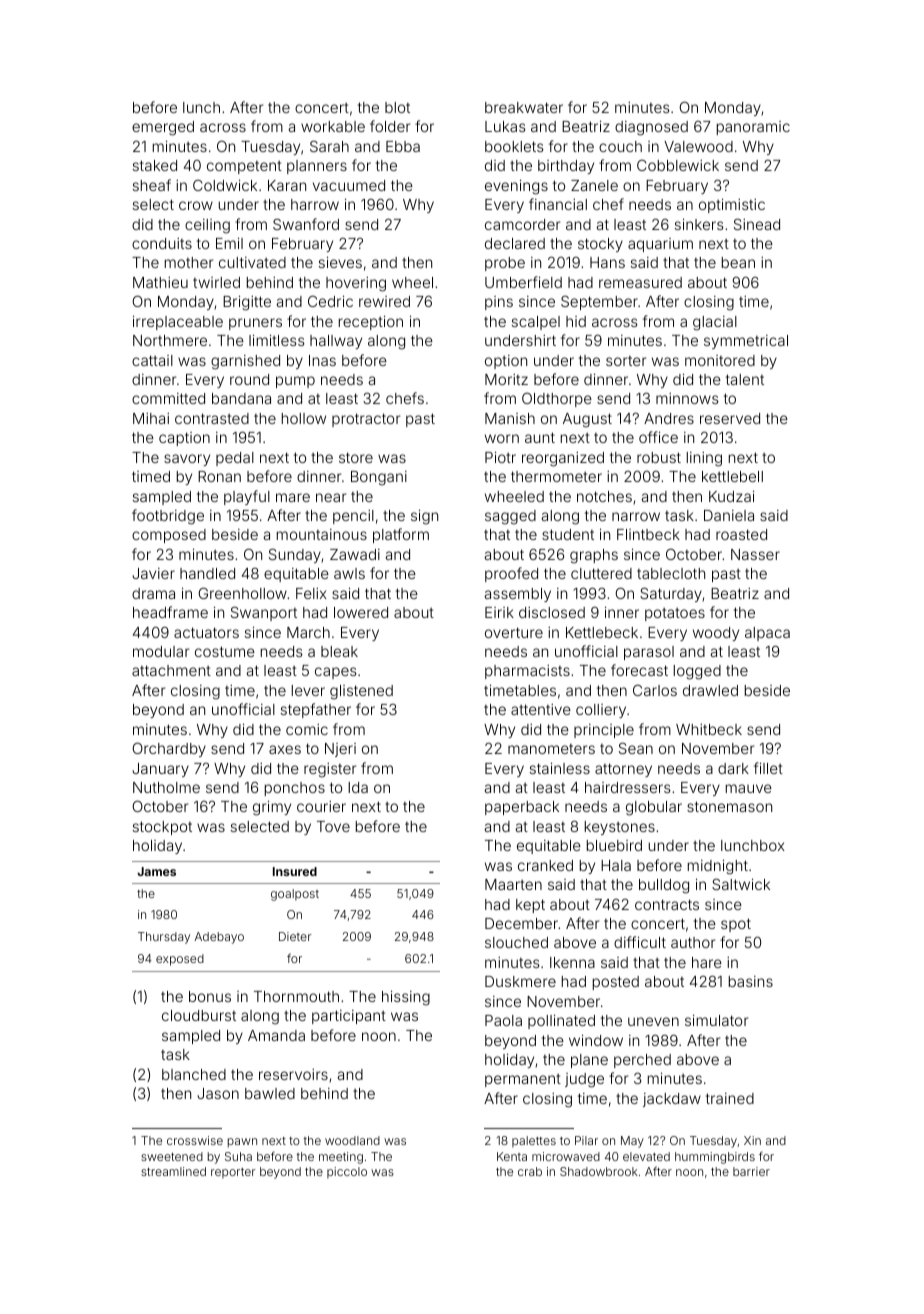 This screenshot has width=924, height=1314. I want to click on staked, so click(155, 165).
